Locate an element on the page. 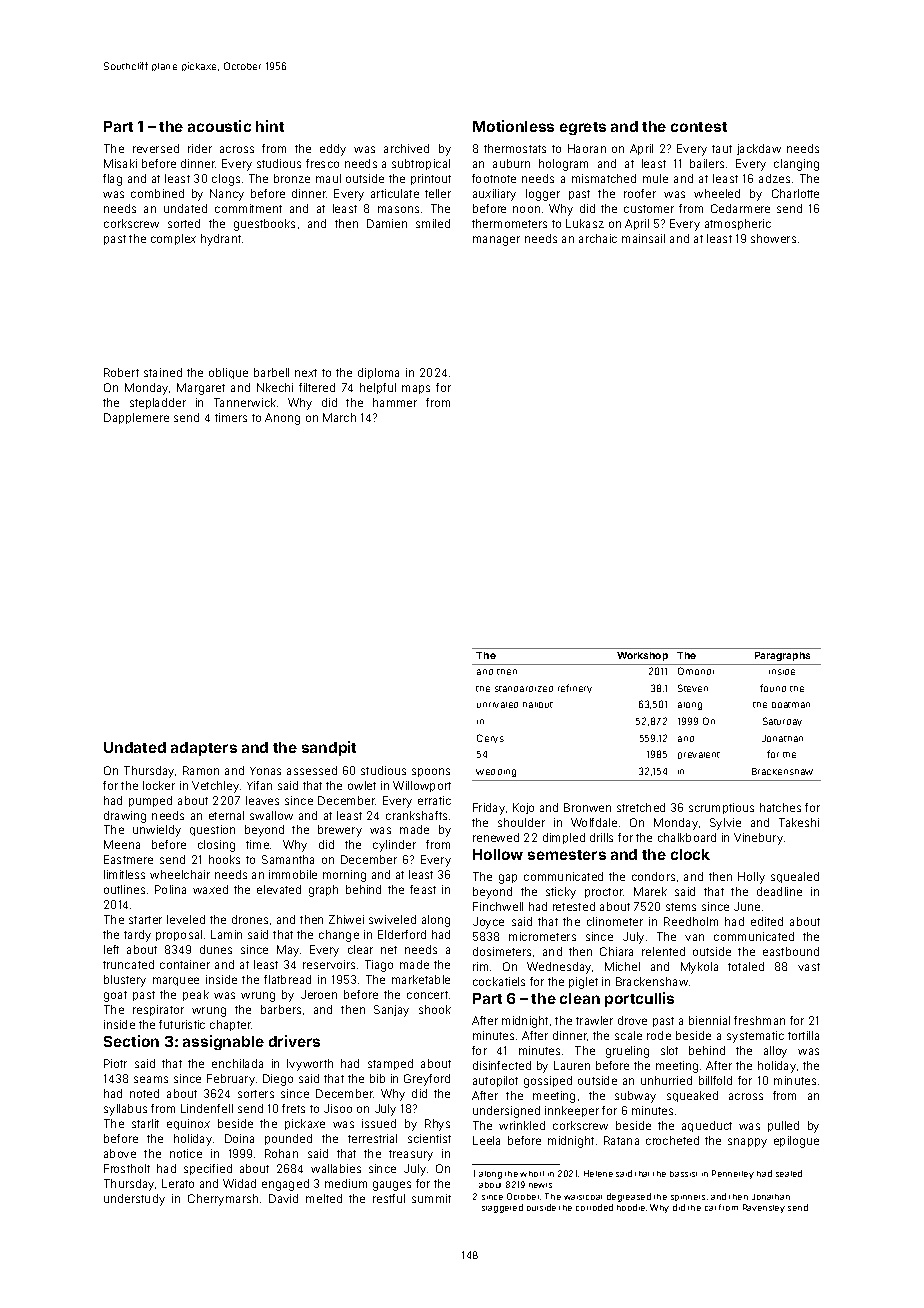 The width and height of the image is (924, 1308). Cherrymarsh is located at coordinates (223, 1200).
